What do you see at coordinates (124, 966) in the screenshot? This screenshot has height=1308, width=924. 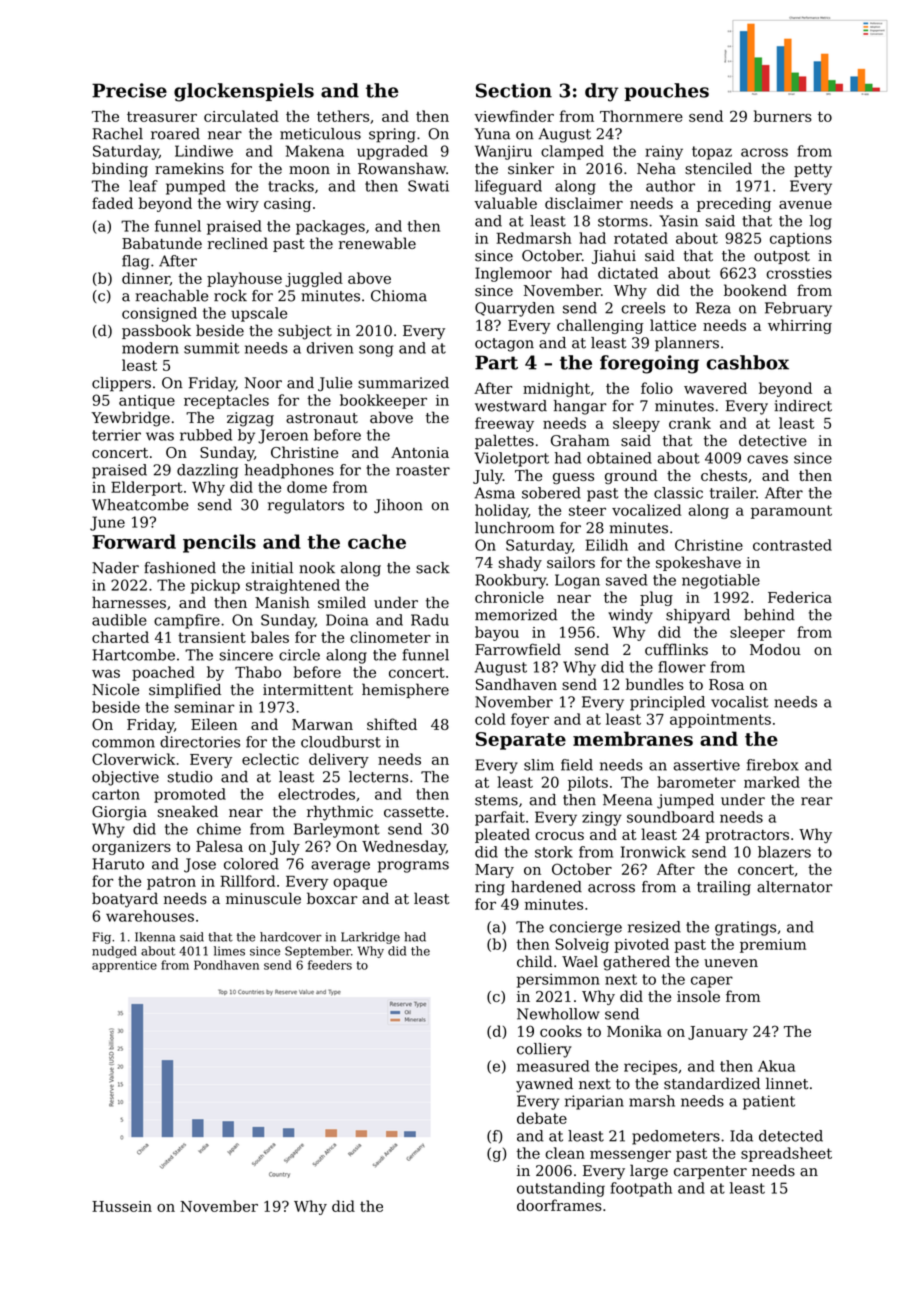 I see `apprentice` at bounding box center [124, 966].
